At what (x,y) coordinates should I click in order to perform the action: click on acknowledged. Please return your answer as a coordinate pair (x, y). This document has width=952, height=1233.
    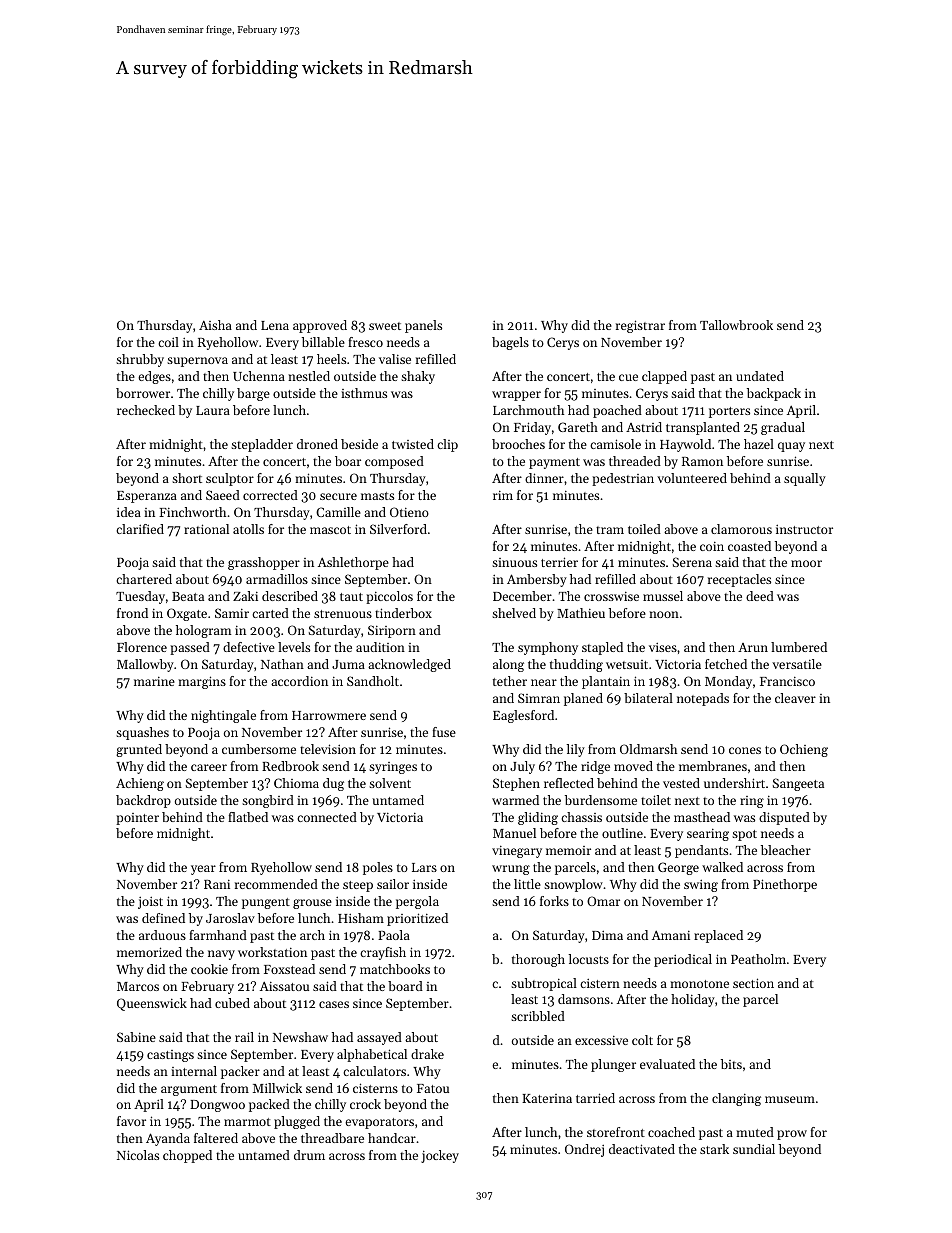
    Looking at the image, I should click on (409, 665).
